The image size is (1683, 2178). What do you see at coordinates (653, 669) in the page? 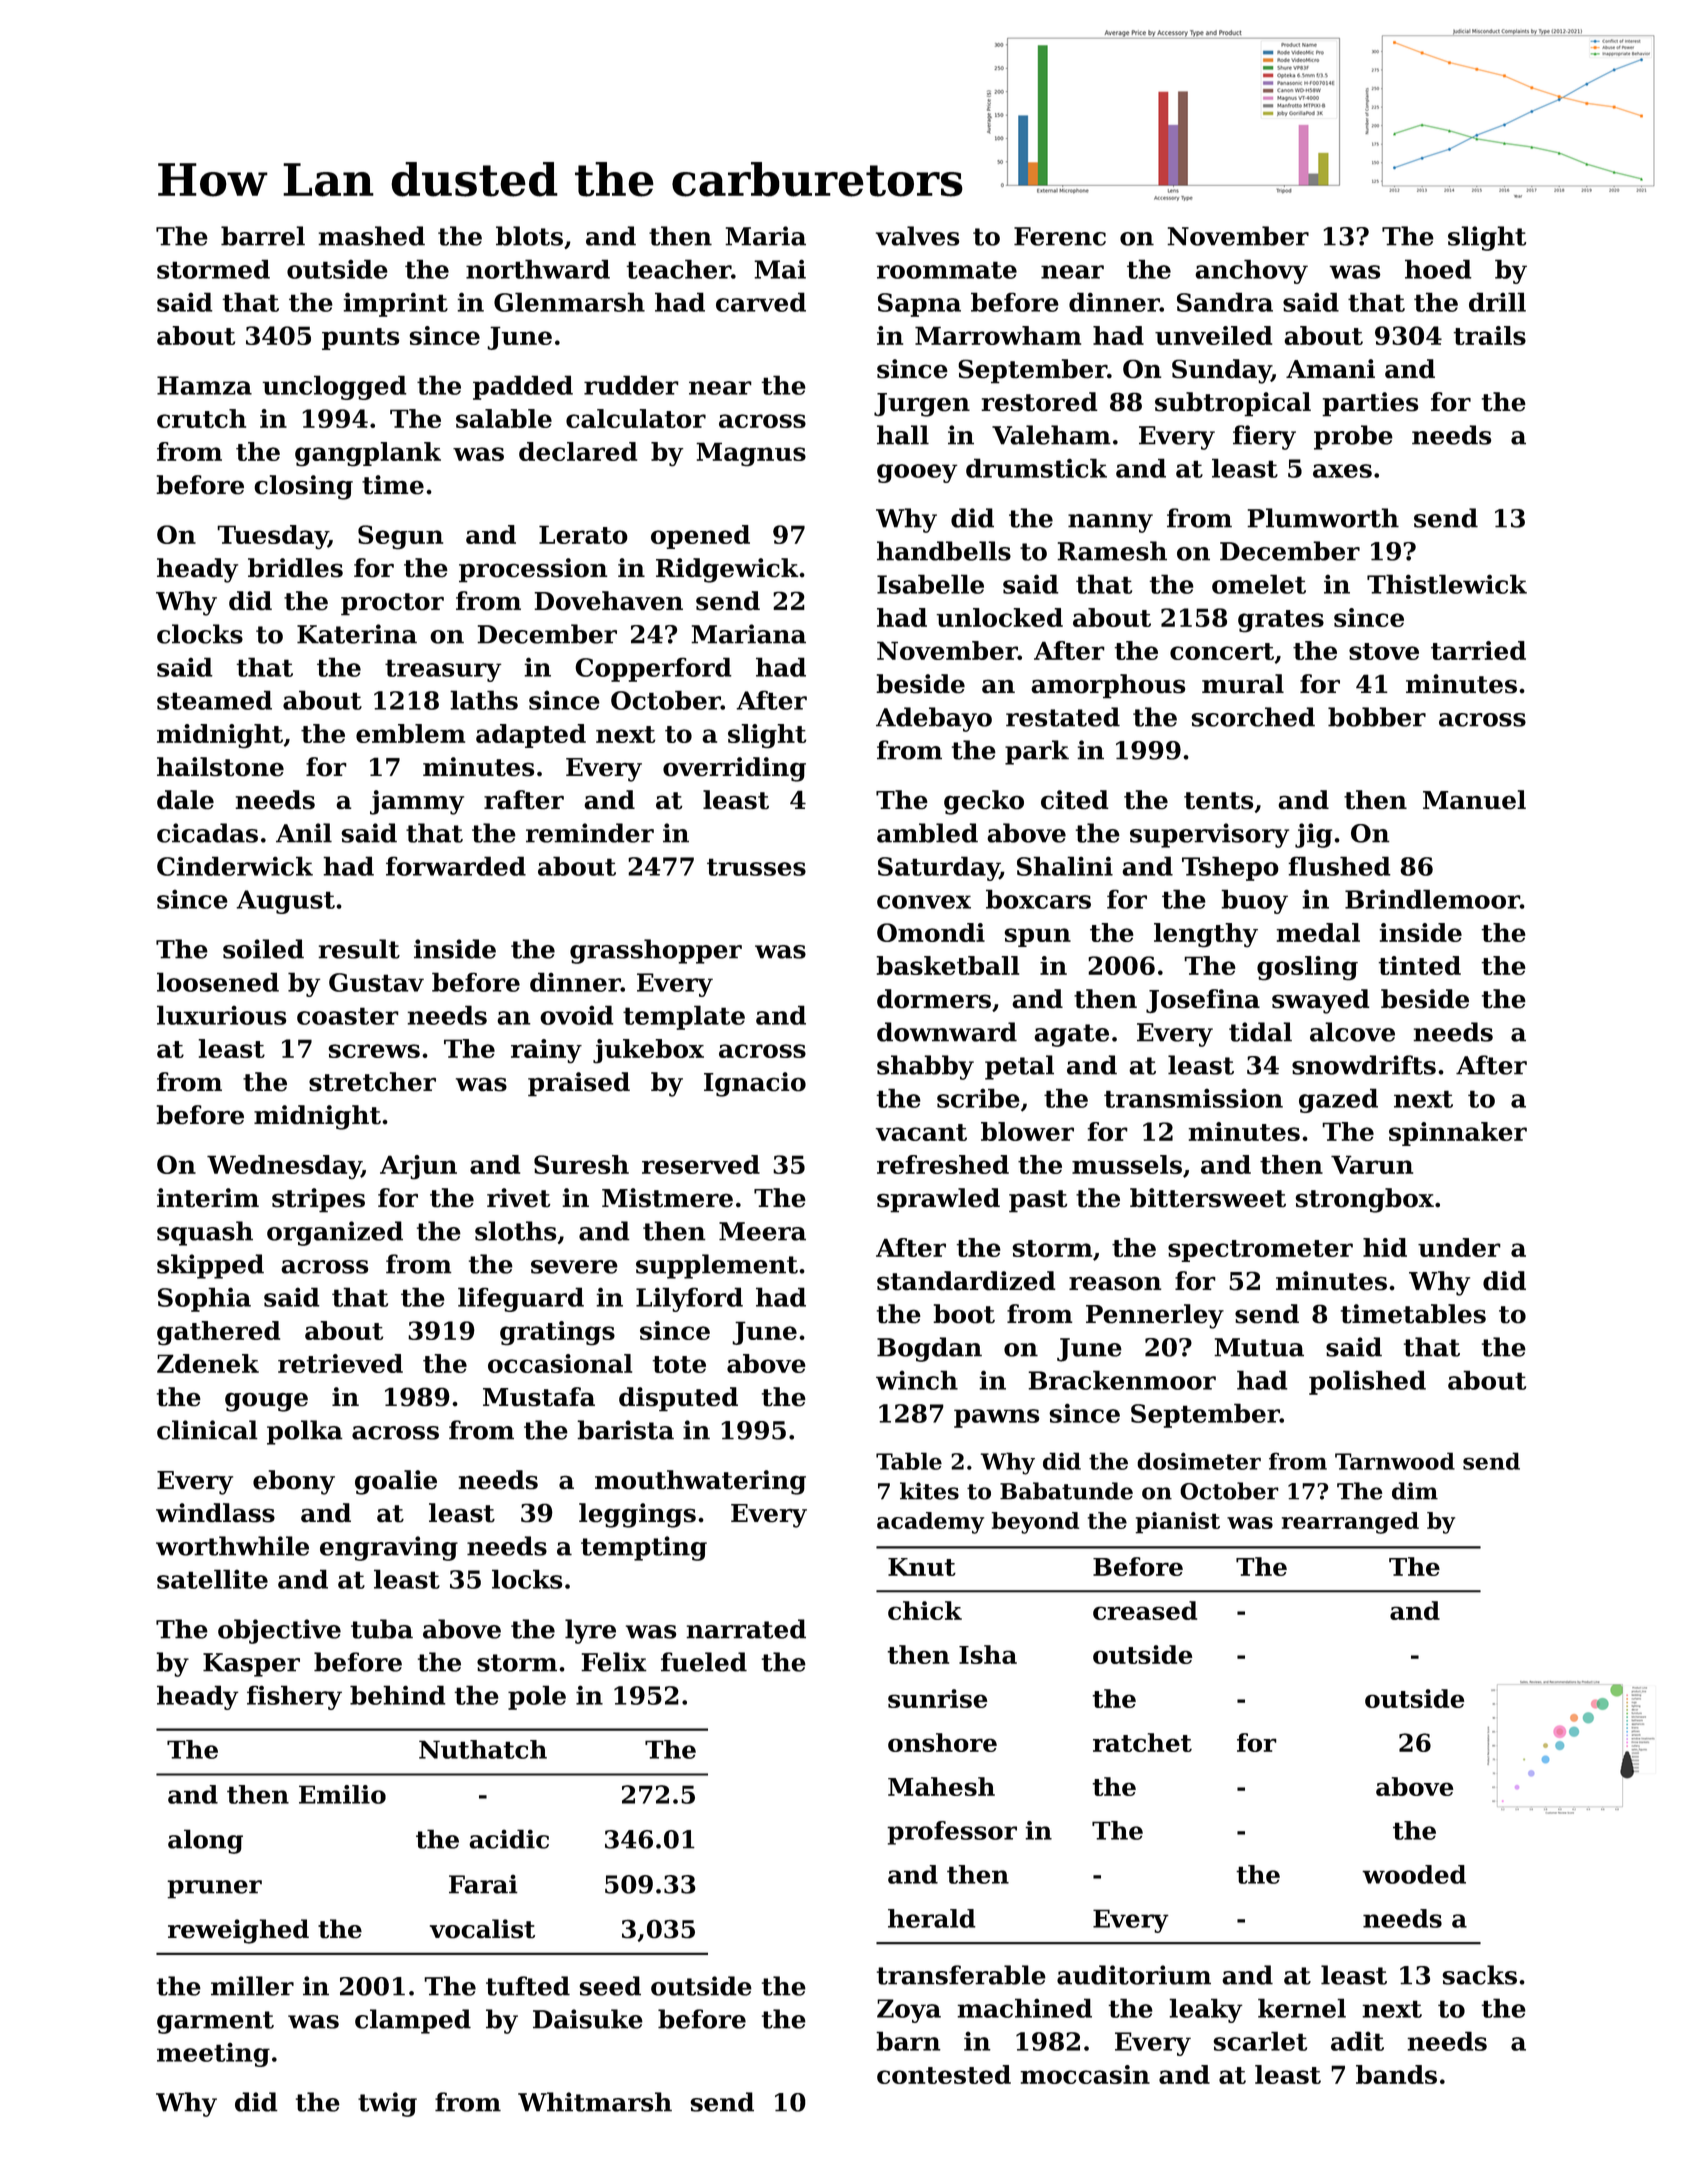
I see `Copperford` at bounding box center [653, 669].
